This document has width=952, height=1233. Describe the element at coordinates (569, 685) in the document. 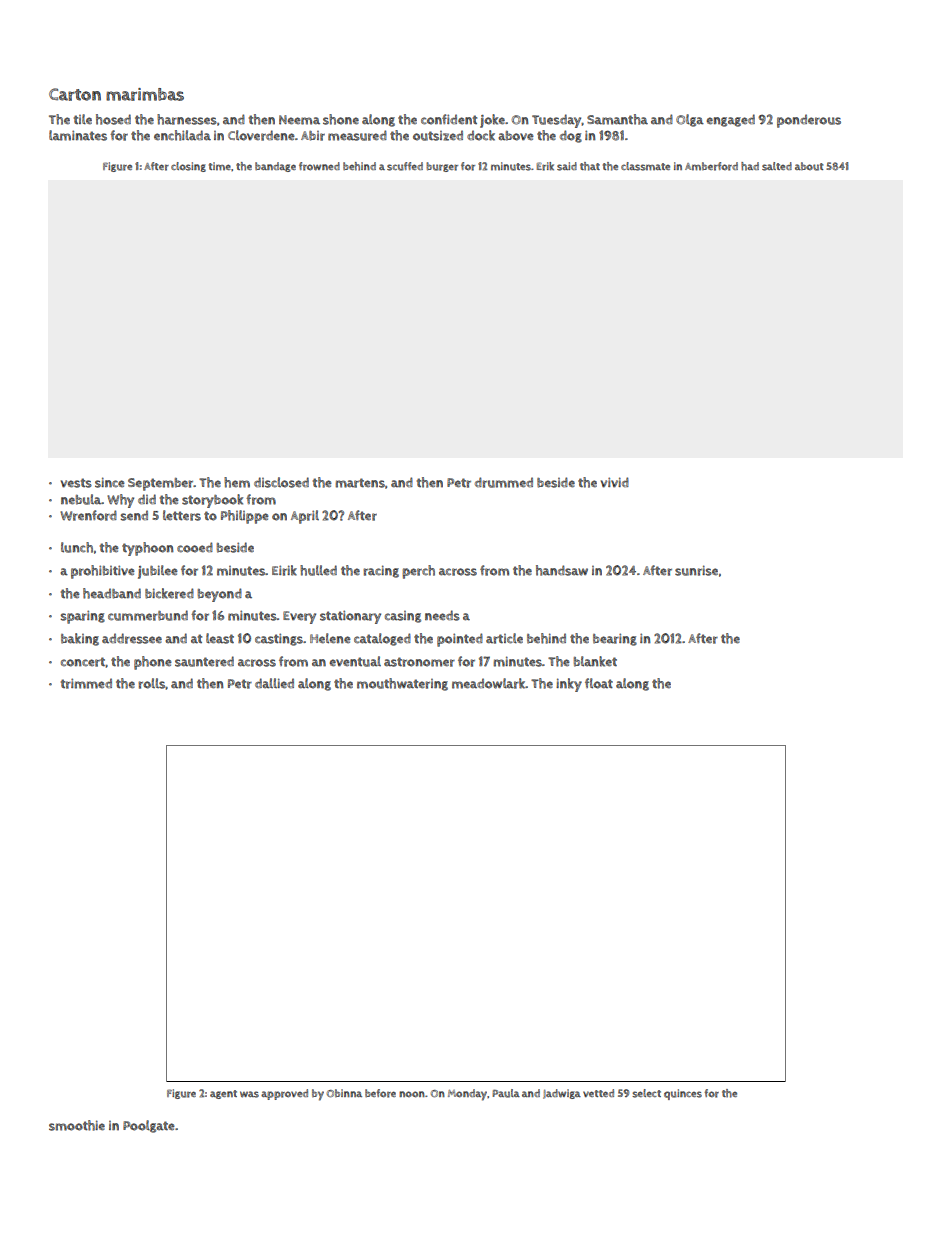

I see `inky` at that location.
